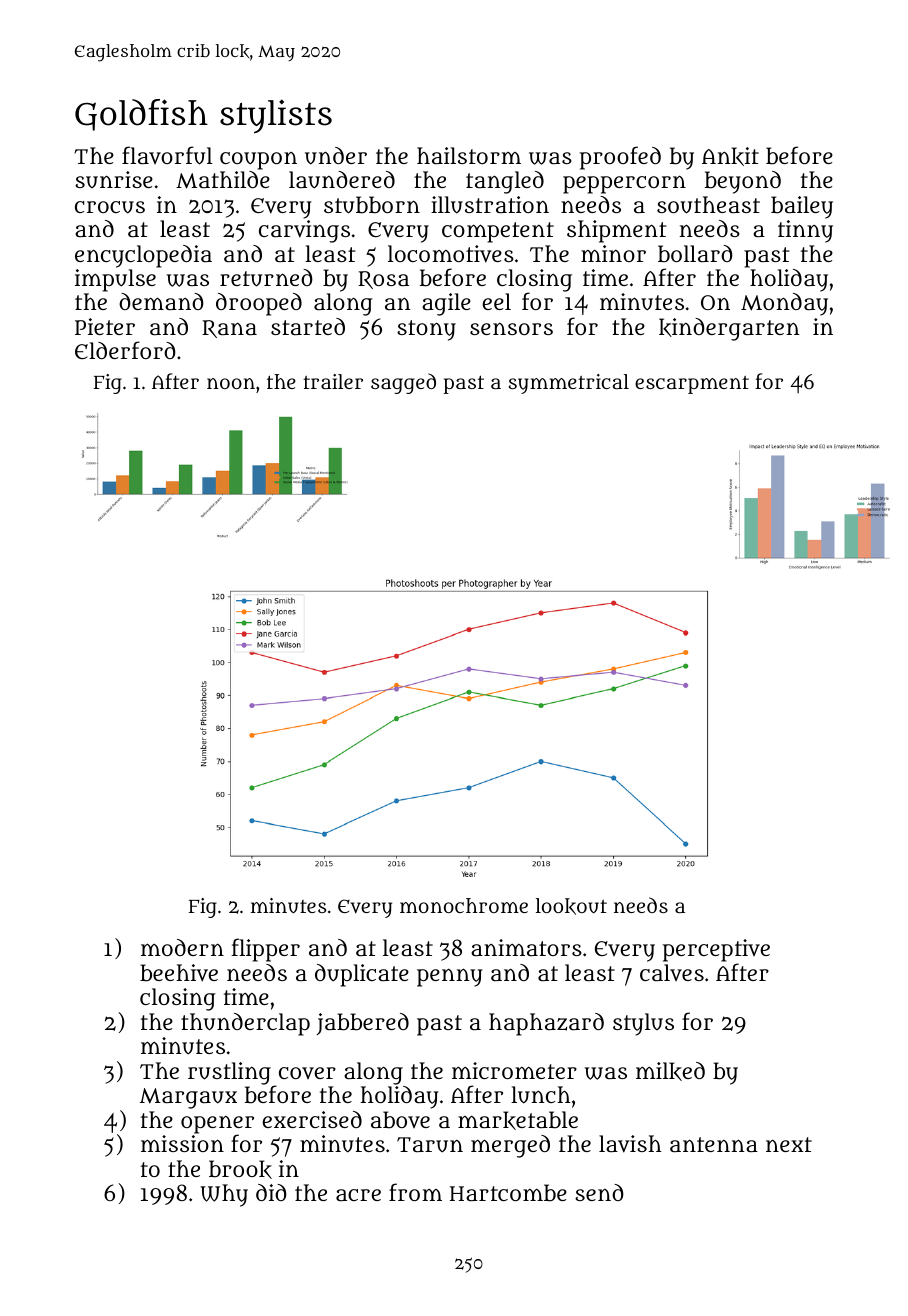 The image size is (908, 1316). What do you see at coordinates (110, 207) in the document?
I see `crocus` at bounding box center [110, 207].
